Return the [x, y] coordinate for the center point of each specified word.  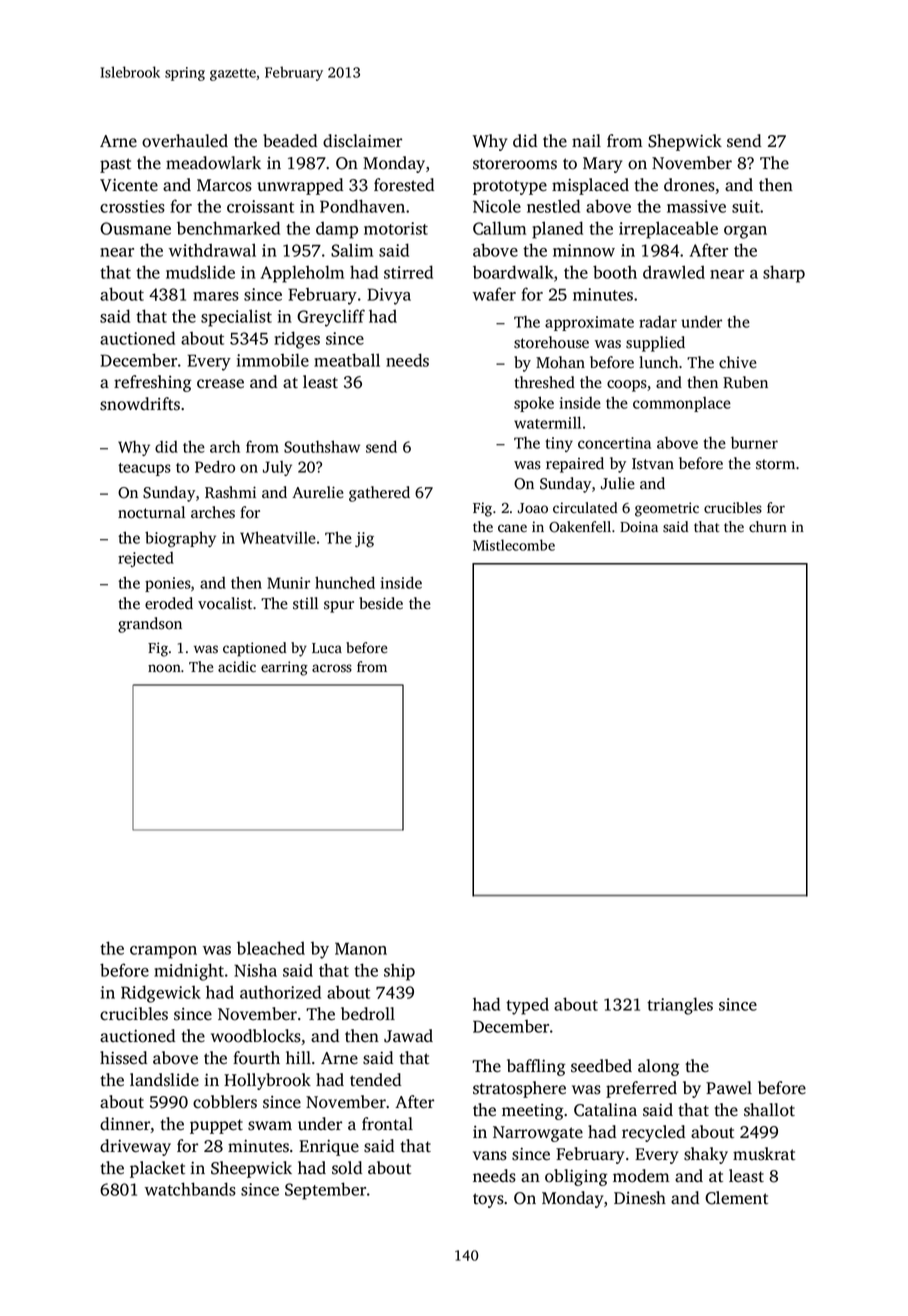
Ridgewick [161, 994]
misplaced [590, 186]
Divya [389, 296]
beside [381, 603]
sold [347, 1168]
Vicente [129, 185]
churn [768, 526]
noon [164, 668]
